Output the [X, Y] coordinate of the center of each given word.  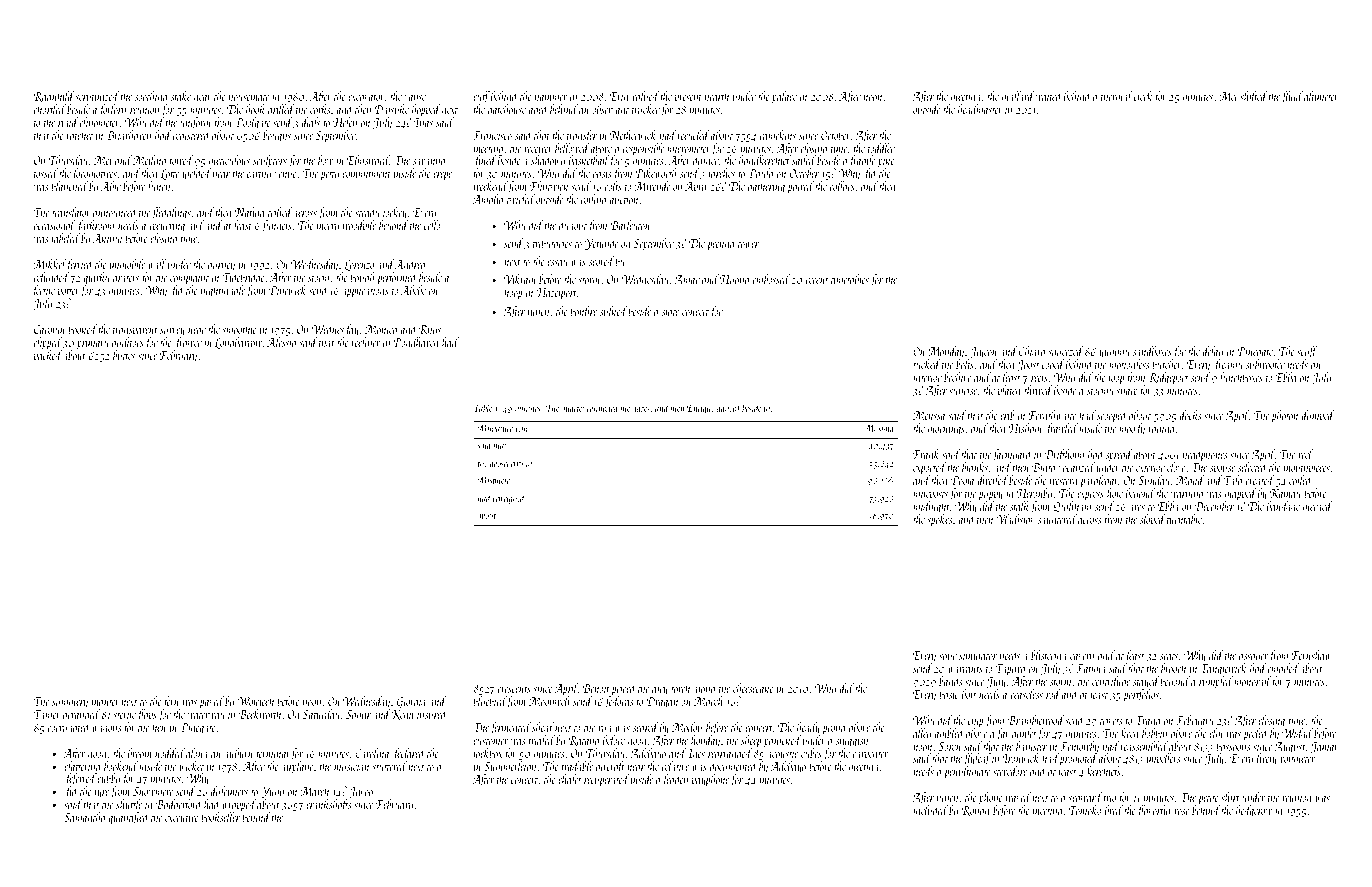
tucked [927, 364]
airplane [297, 767]
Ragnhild [54, 97]
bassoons [1233, 746]
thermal [1117, 96]
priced [624, 690]
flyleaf [977, 760]
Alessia [281, 342]
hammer [551, 96]
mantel [106, 701]
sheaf [543, 728]
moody [1132, 430]
